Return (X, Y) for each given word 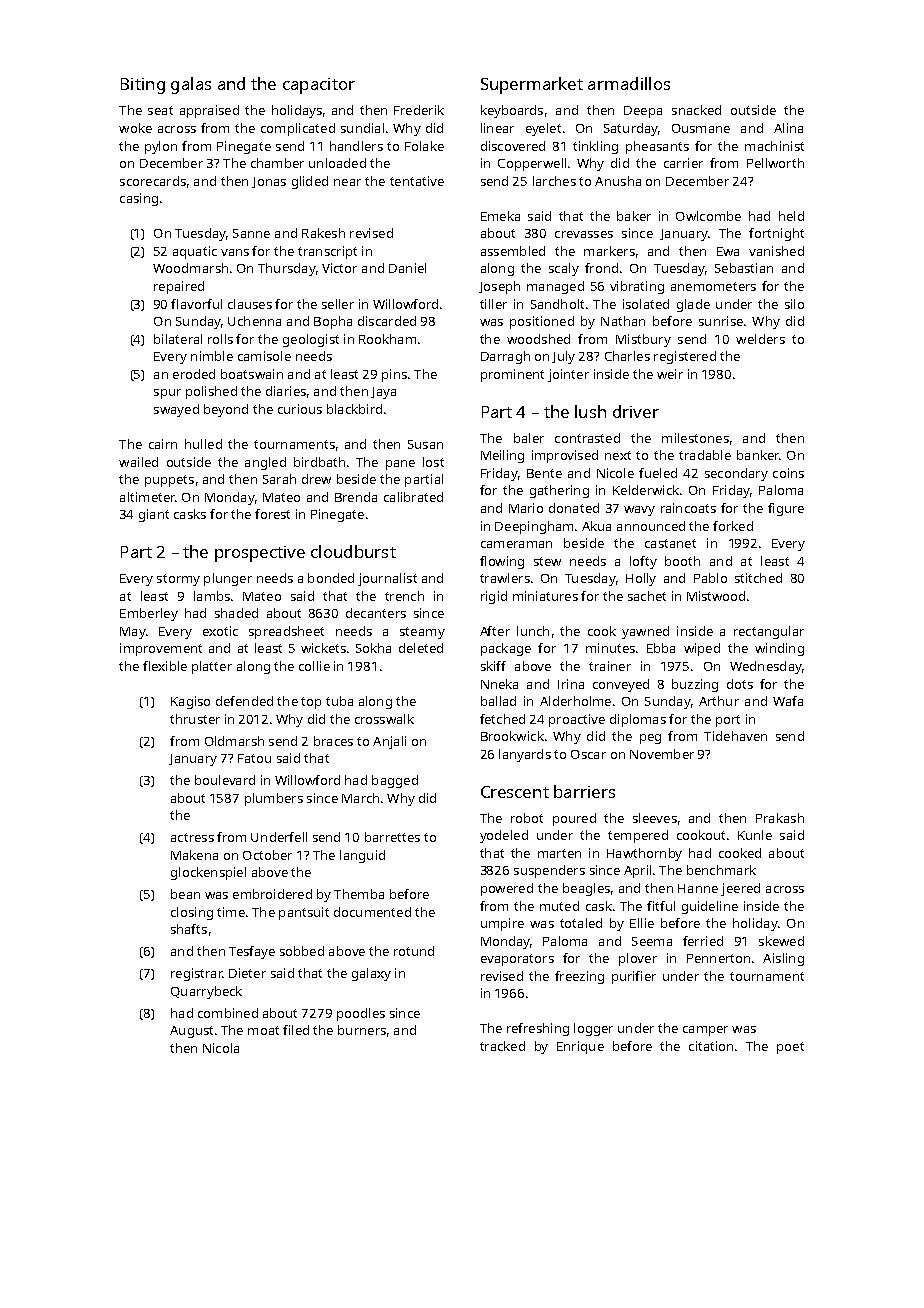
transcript (327, 252)
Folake (424, 146)
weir (670, 374)
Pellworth (775, 163)
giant (154, 515)
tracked (502, 1046)
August (191, 1032)
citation (711, 1046)
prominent (512, 375)
